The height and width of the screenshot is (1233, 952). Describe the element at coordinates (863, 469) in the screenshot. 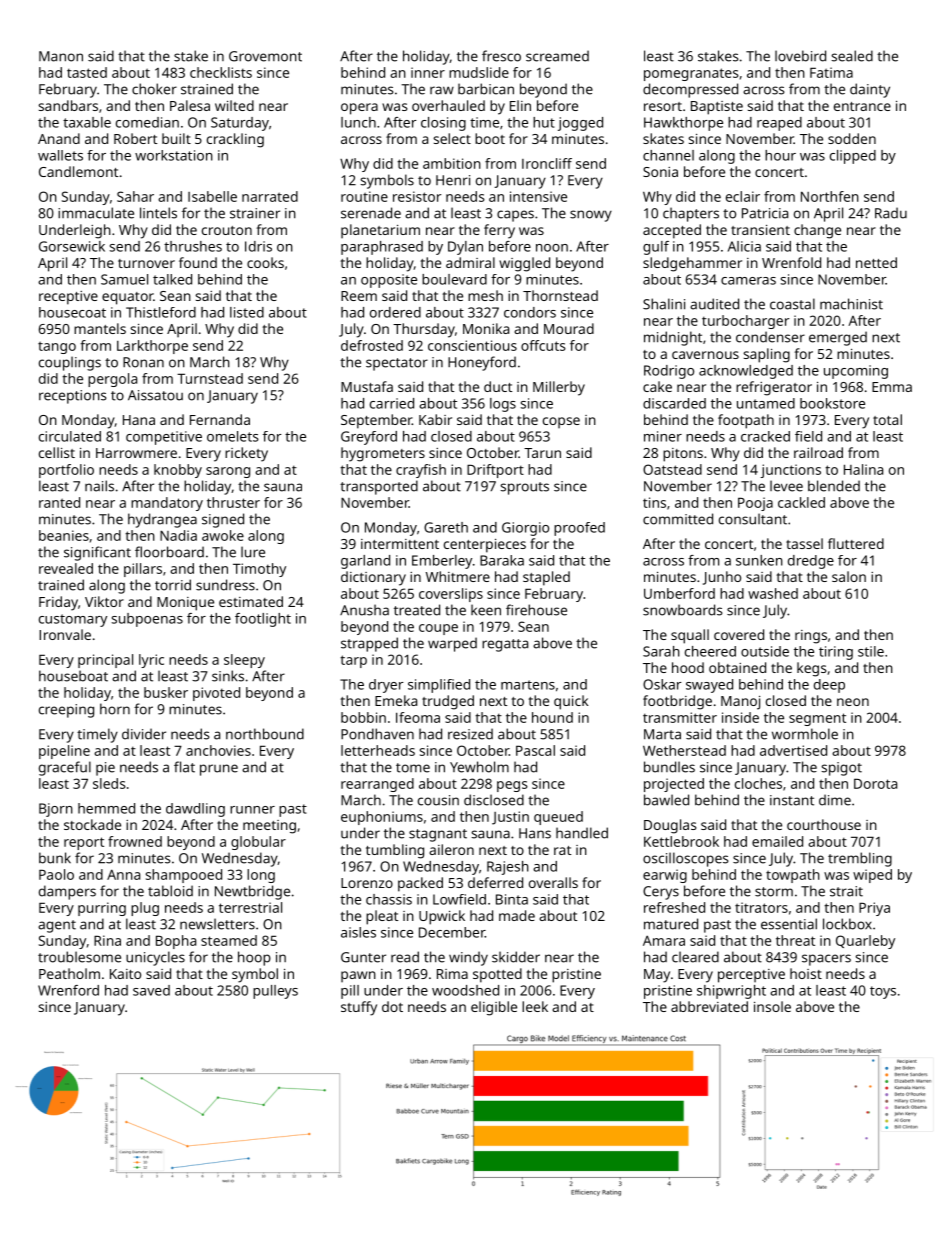

I see `Halina` at that location.
